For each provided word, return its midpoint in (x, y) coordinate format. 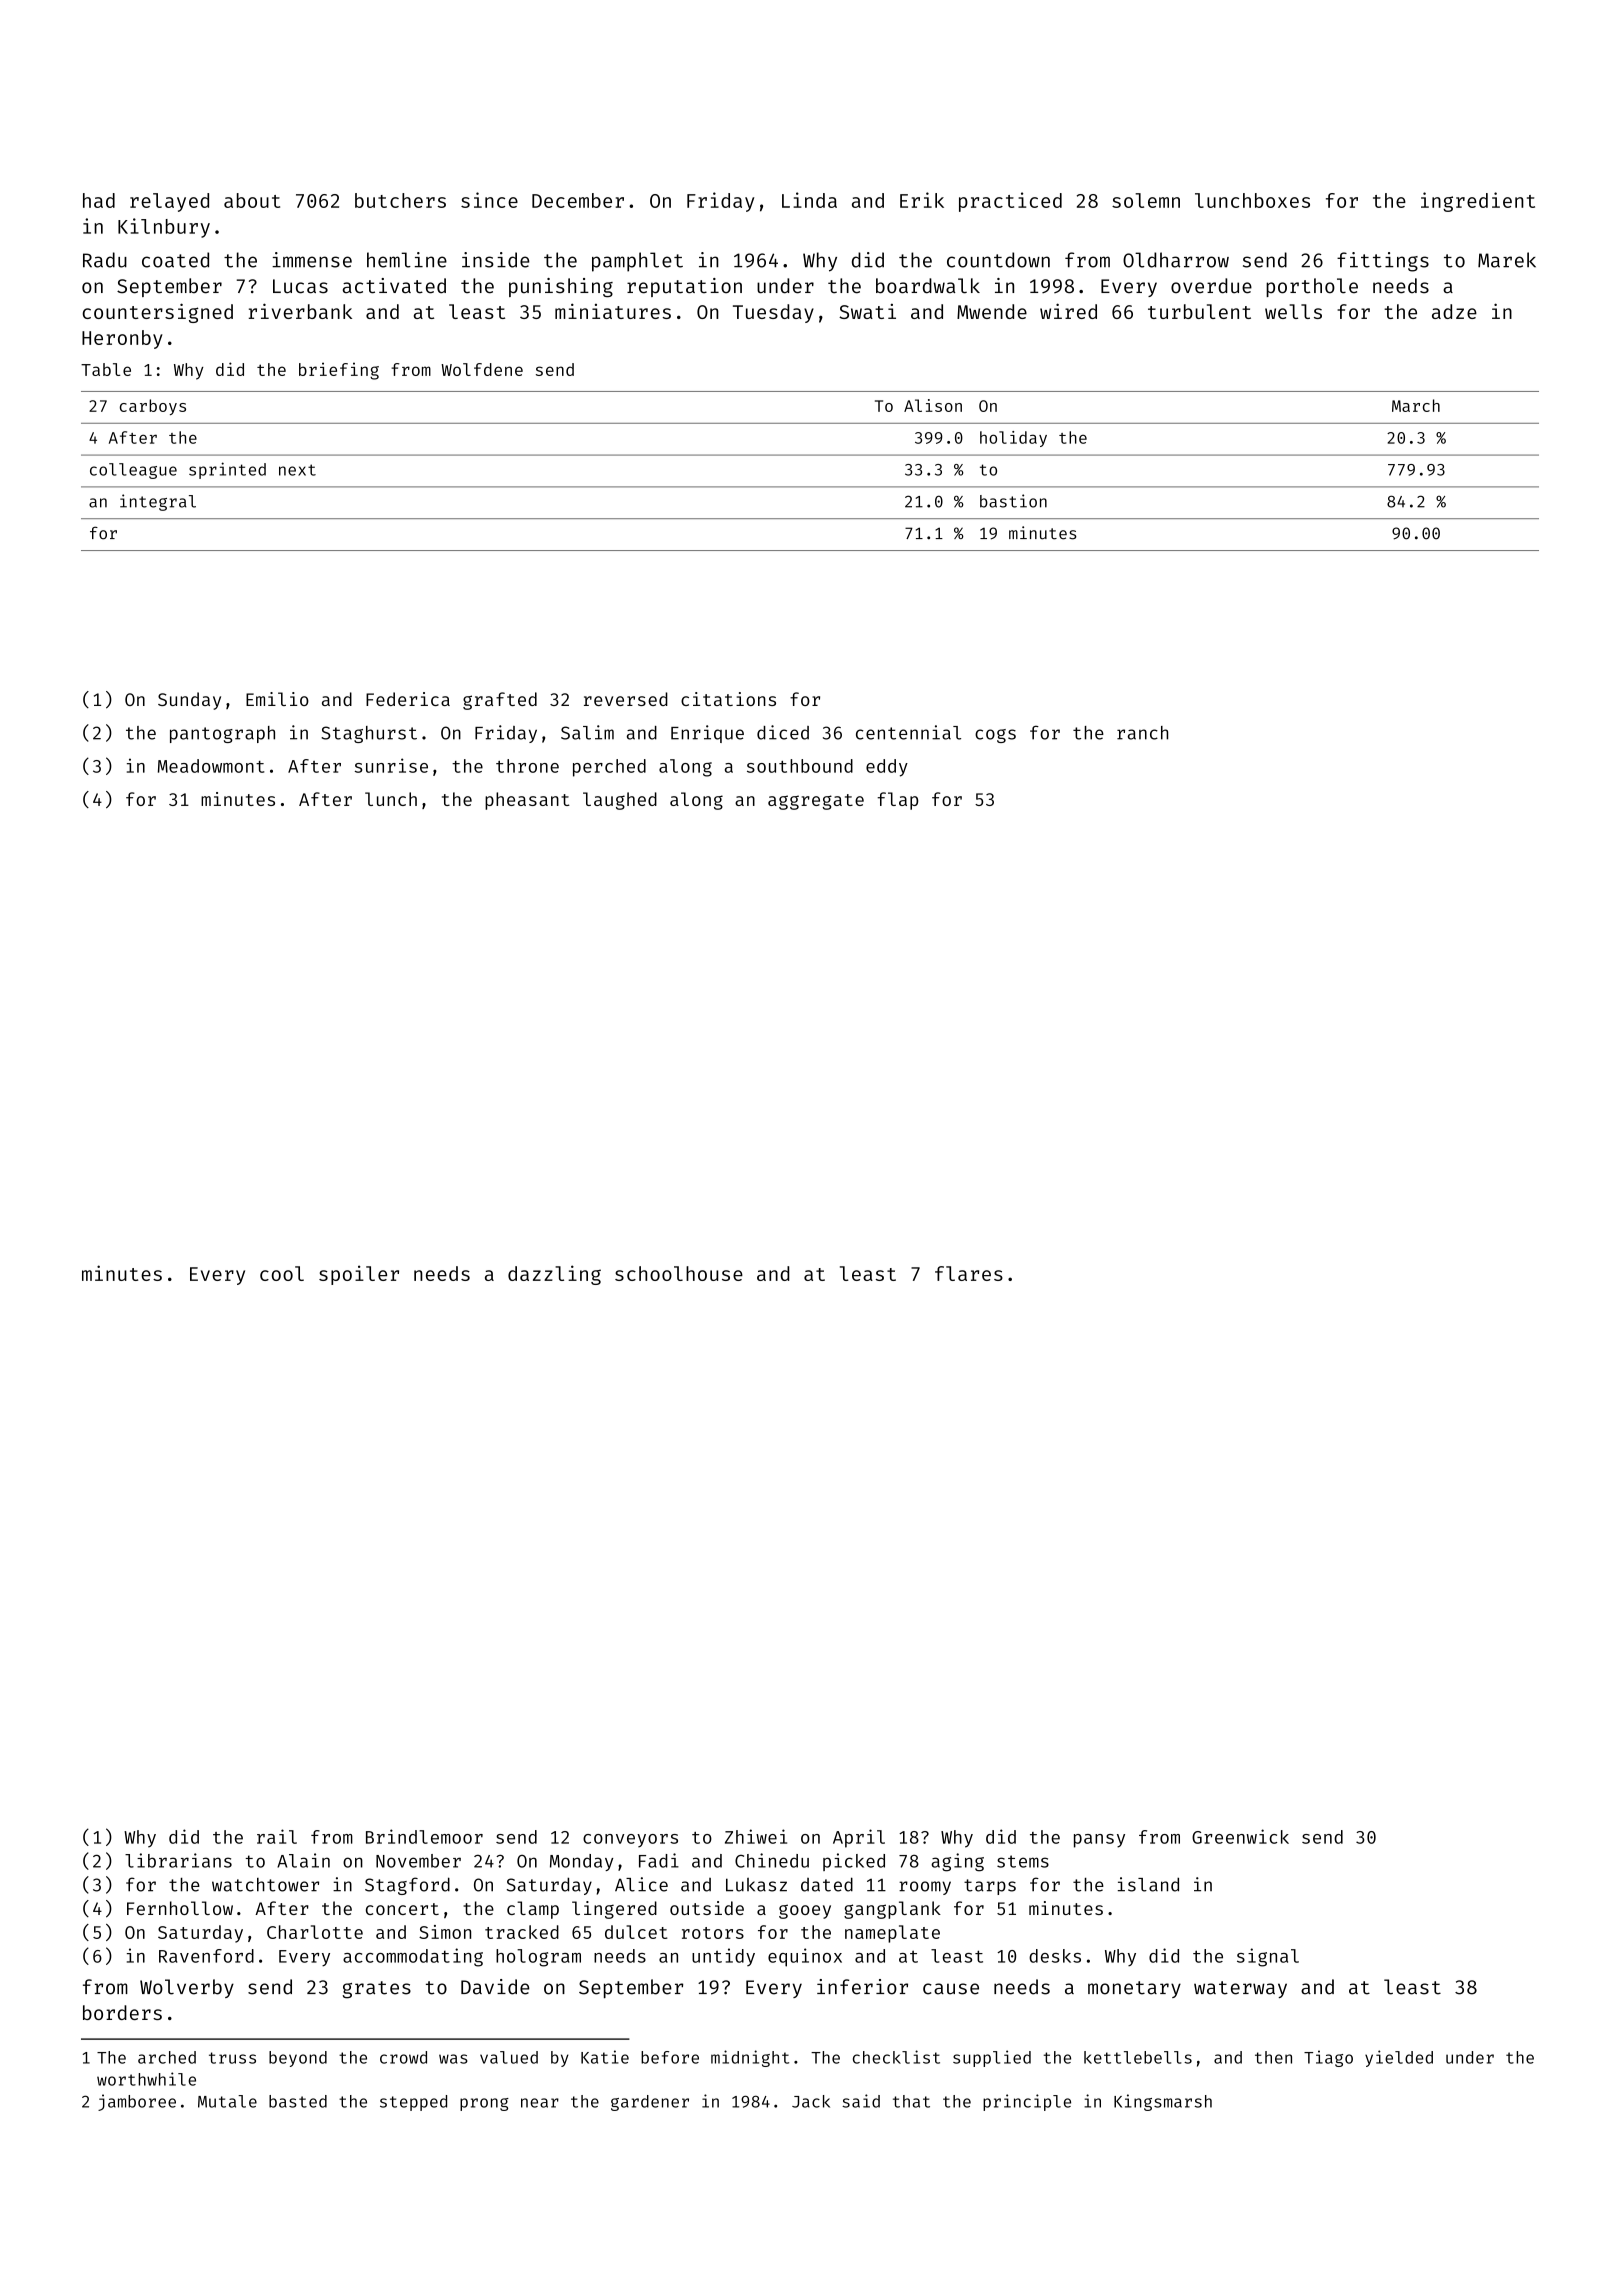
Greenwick (1240, 1836)
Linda (809, 200)
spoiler (359, 1275)
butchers (400, 200)
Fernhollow (180, 1908)
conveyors (630, 1841)
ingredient (1478, 202)
